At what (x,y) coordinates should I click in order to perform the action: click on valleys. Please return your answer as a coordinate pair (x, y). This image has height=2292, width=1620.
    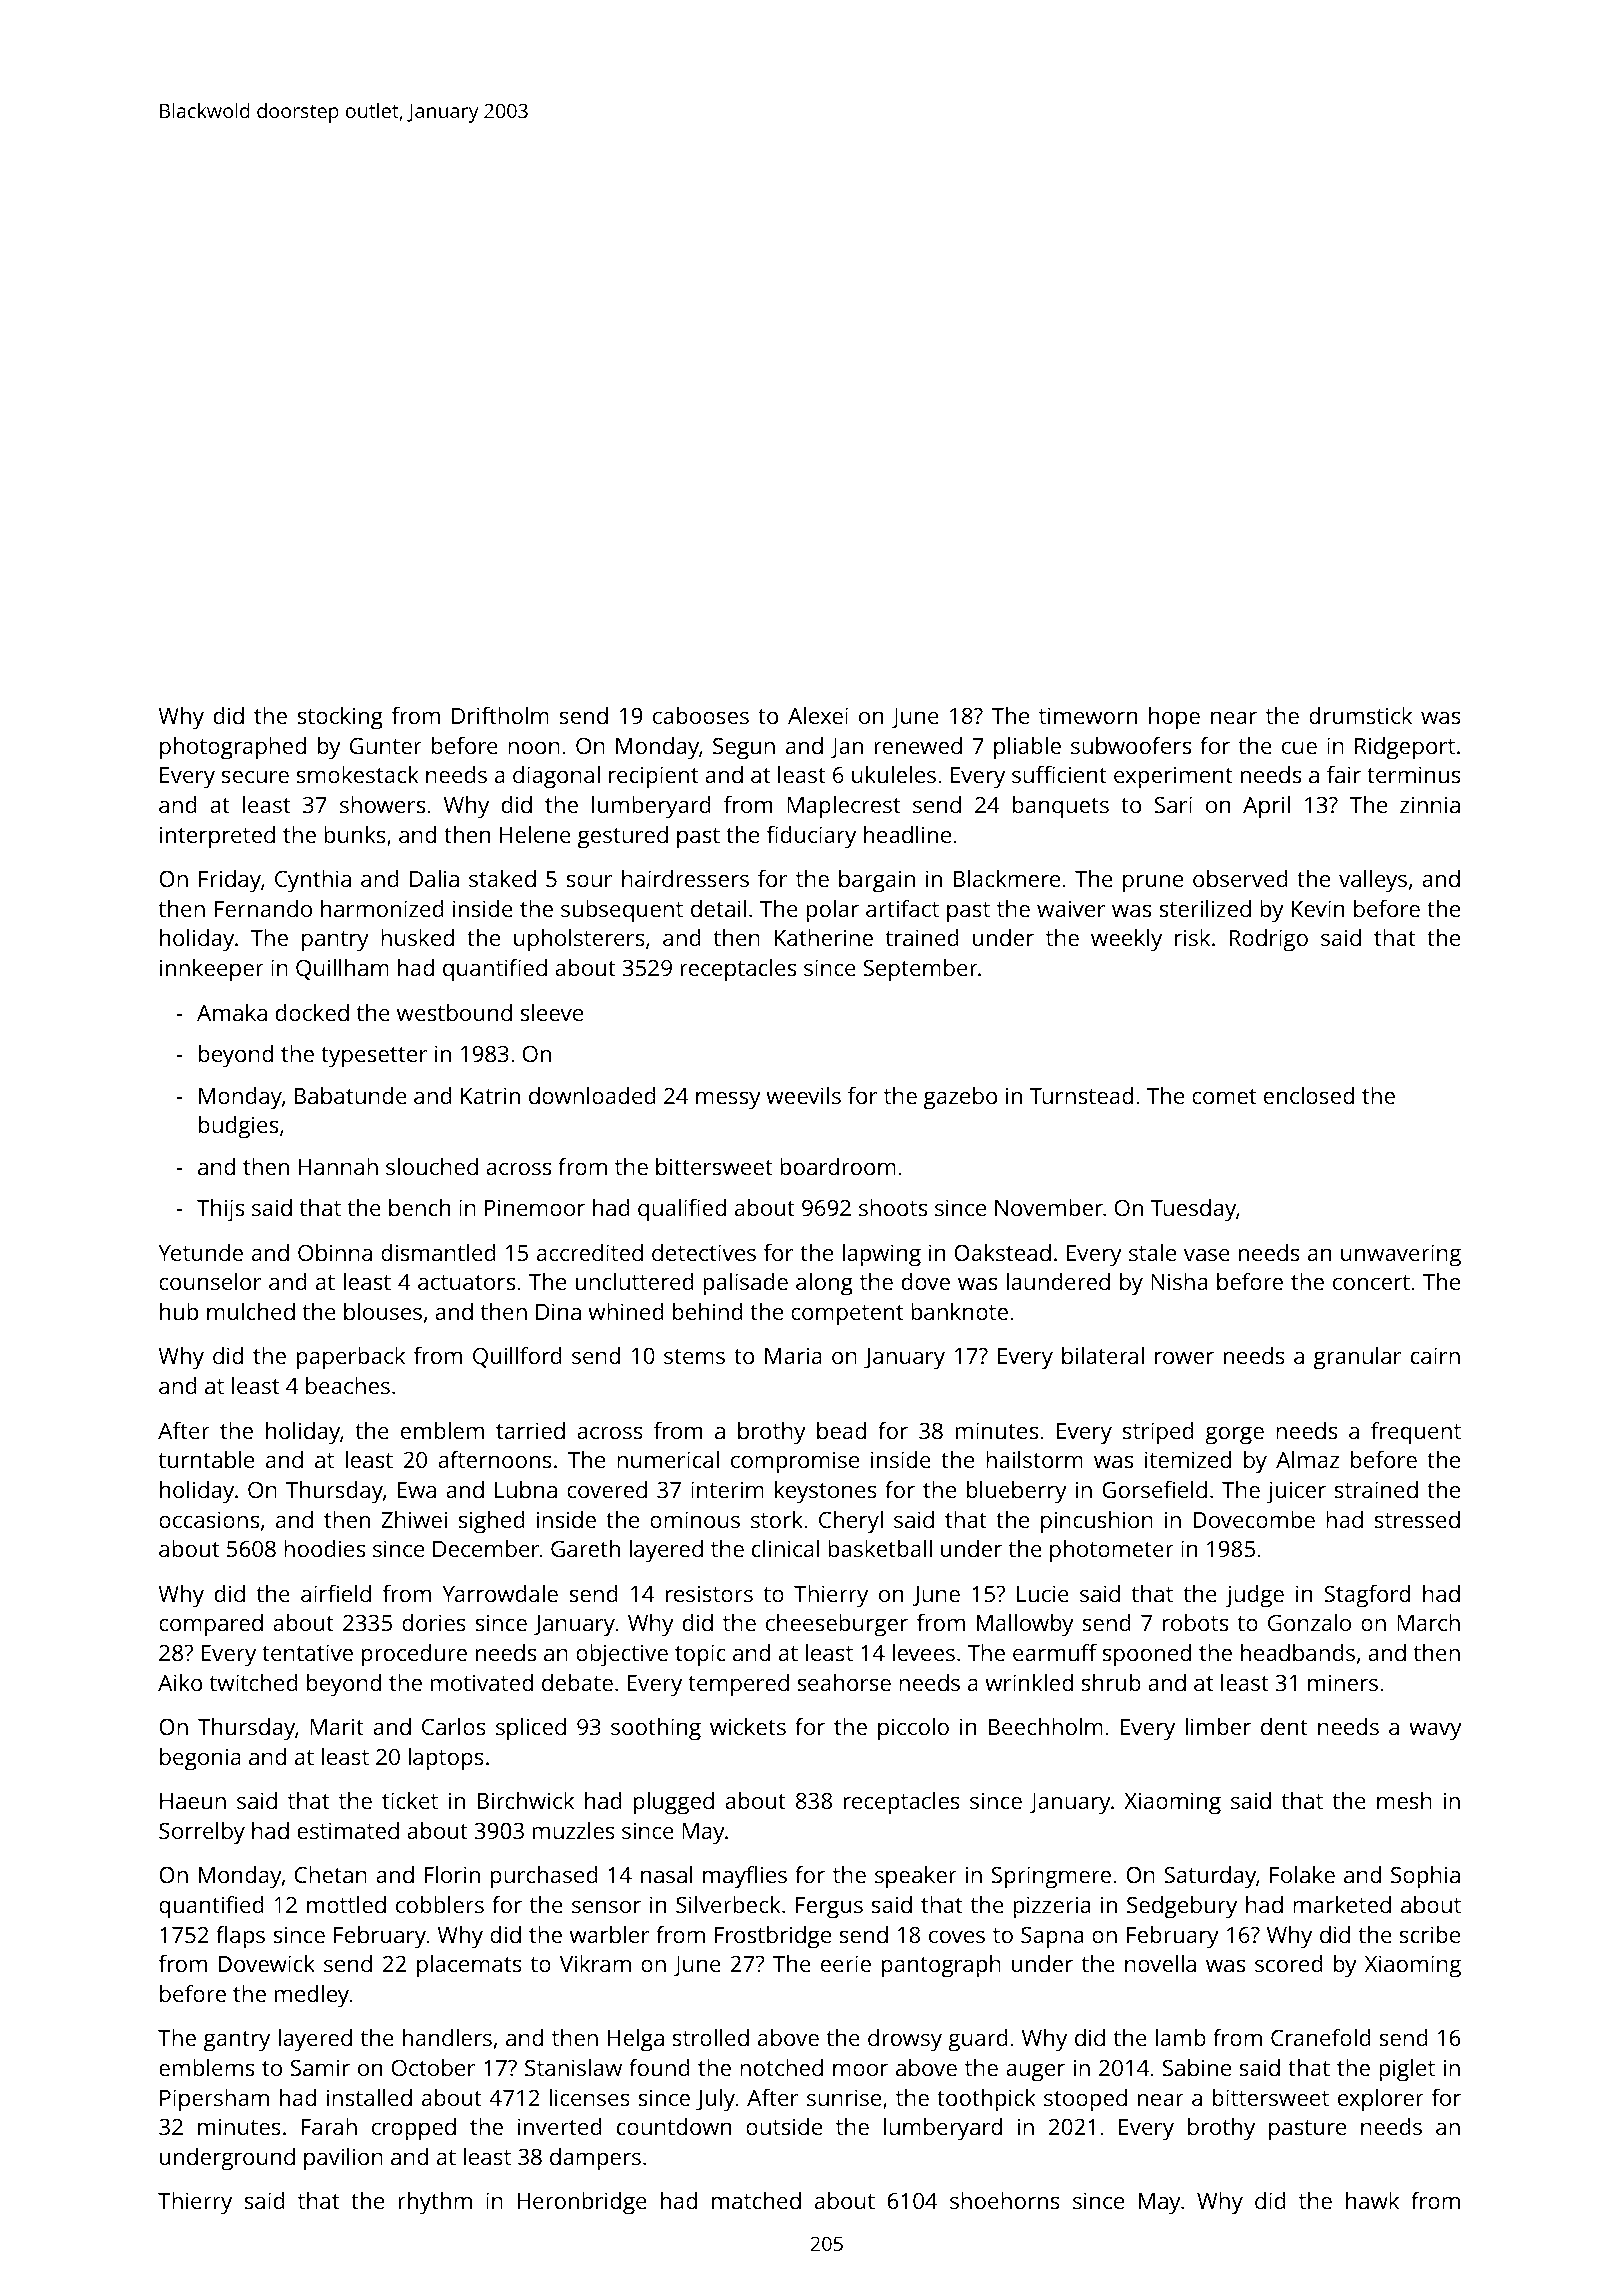
    Looking at the image, I should click on (1373, 881).
